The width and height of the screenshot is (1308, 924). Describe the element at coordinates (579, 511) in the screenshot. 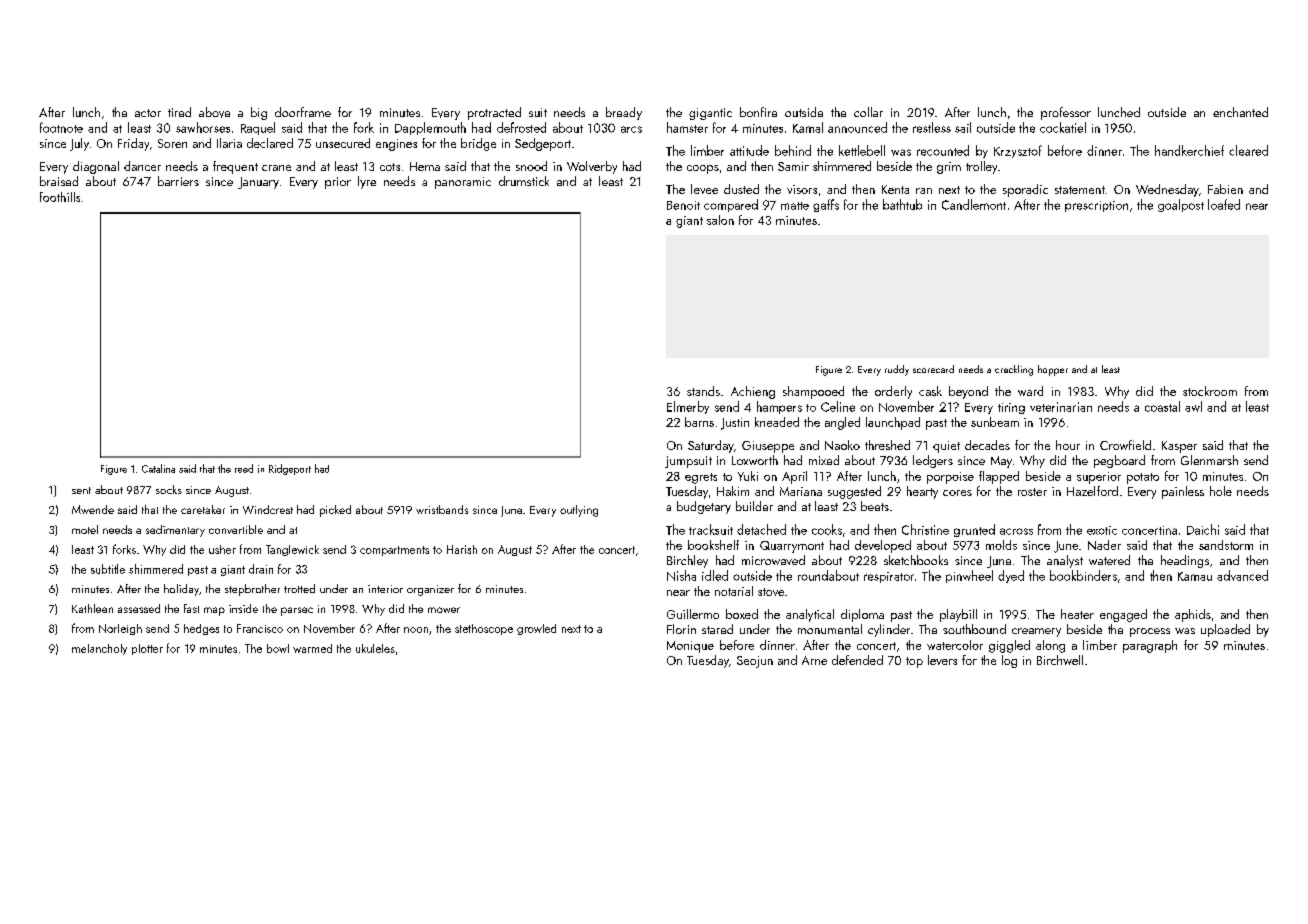

I see `outlying` at that location.
